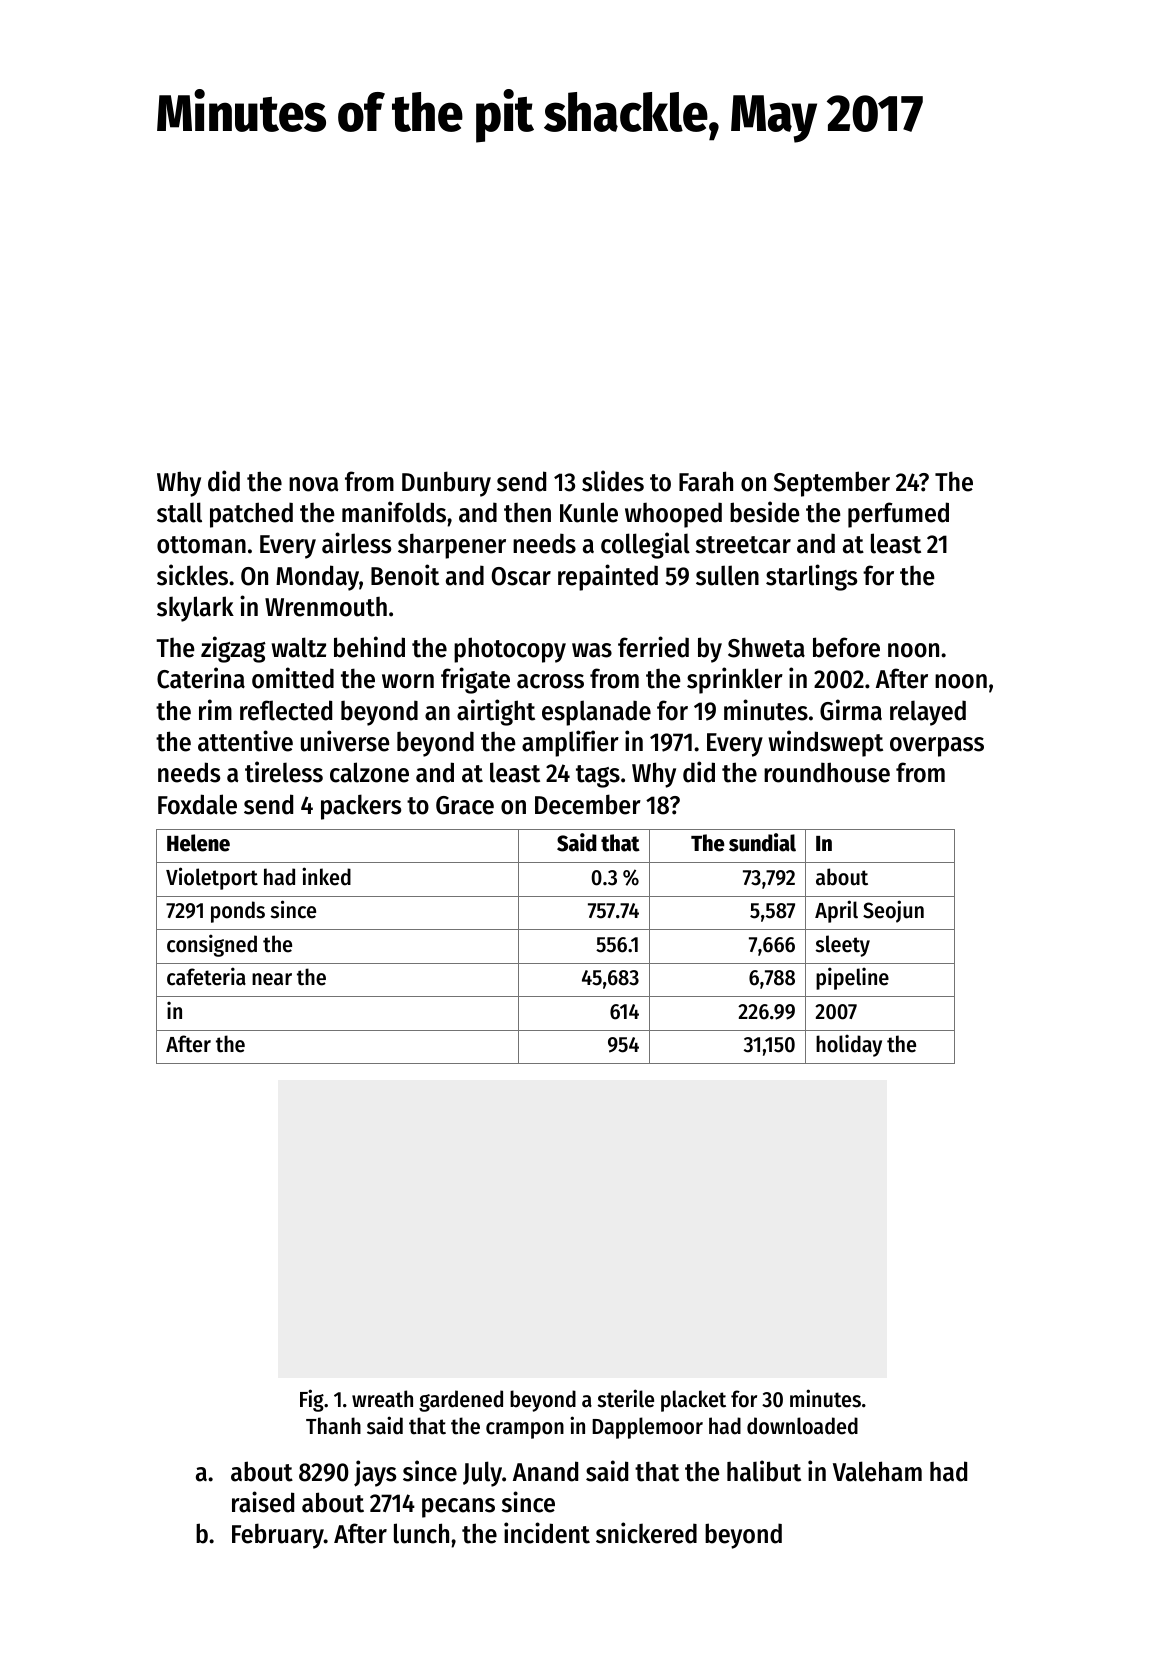 This screenshot has width=1165, height=1654. Describe the element at coordinates (527, 513) in the screenshot. I see `then` at that location.
